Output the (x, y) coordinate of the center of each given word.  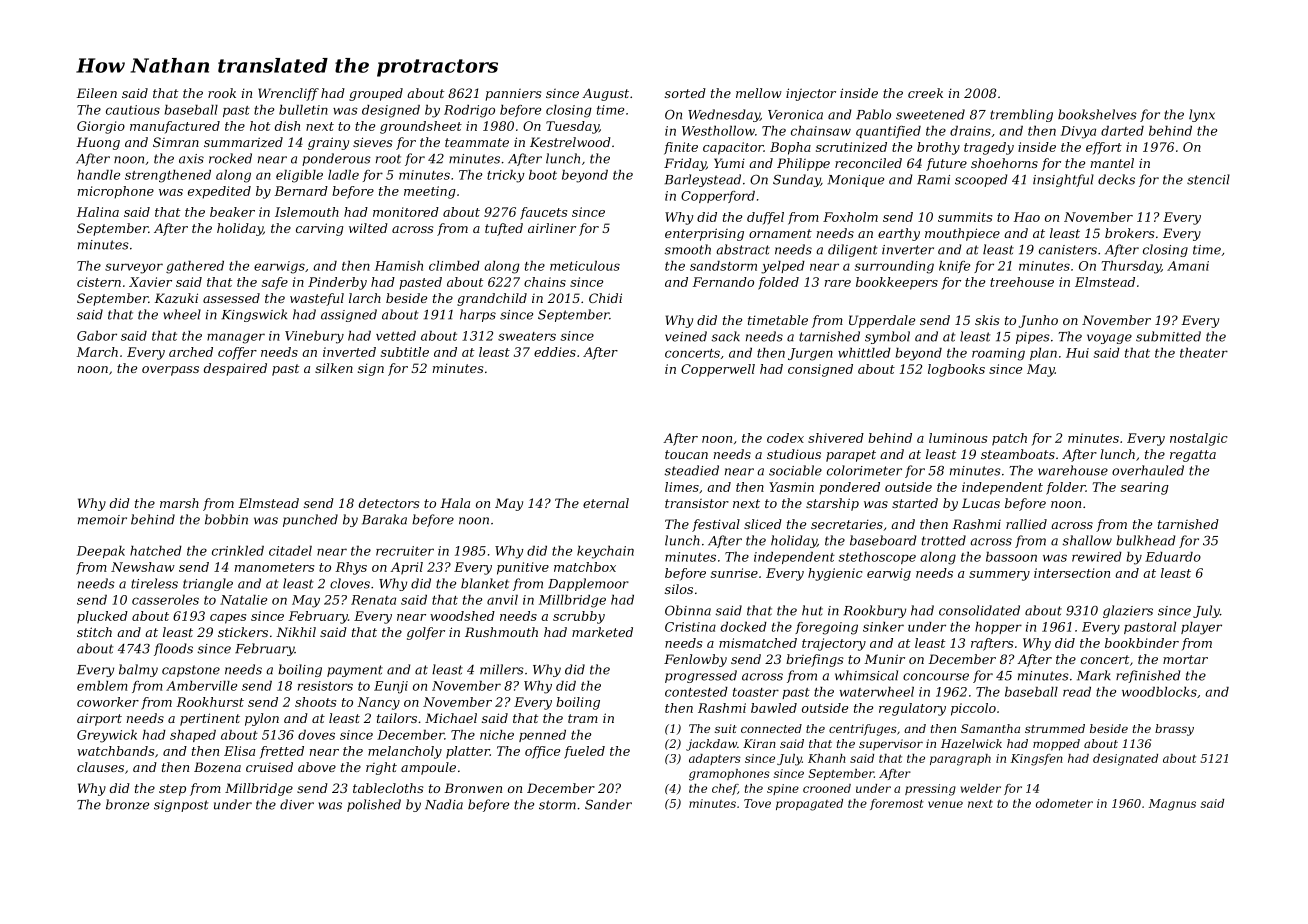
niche (497, 735)
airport (99, 719)
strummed (1055, 728)
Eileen (96, 93)
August (605, 95)
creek (925, 93)
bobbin (226, 519)
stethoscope (877, 558)
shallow (1087, 540)
